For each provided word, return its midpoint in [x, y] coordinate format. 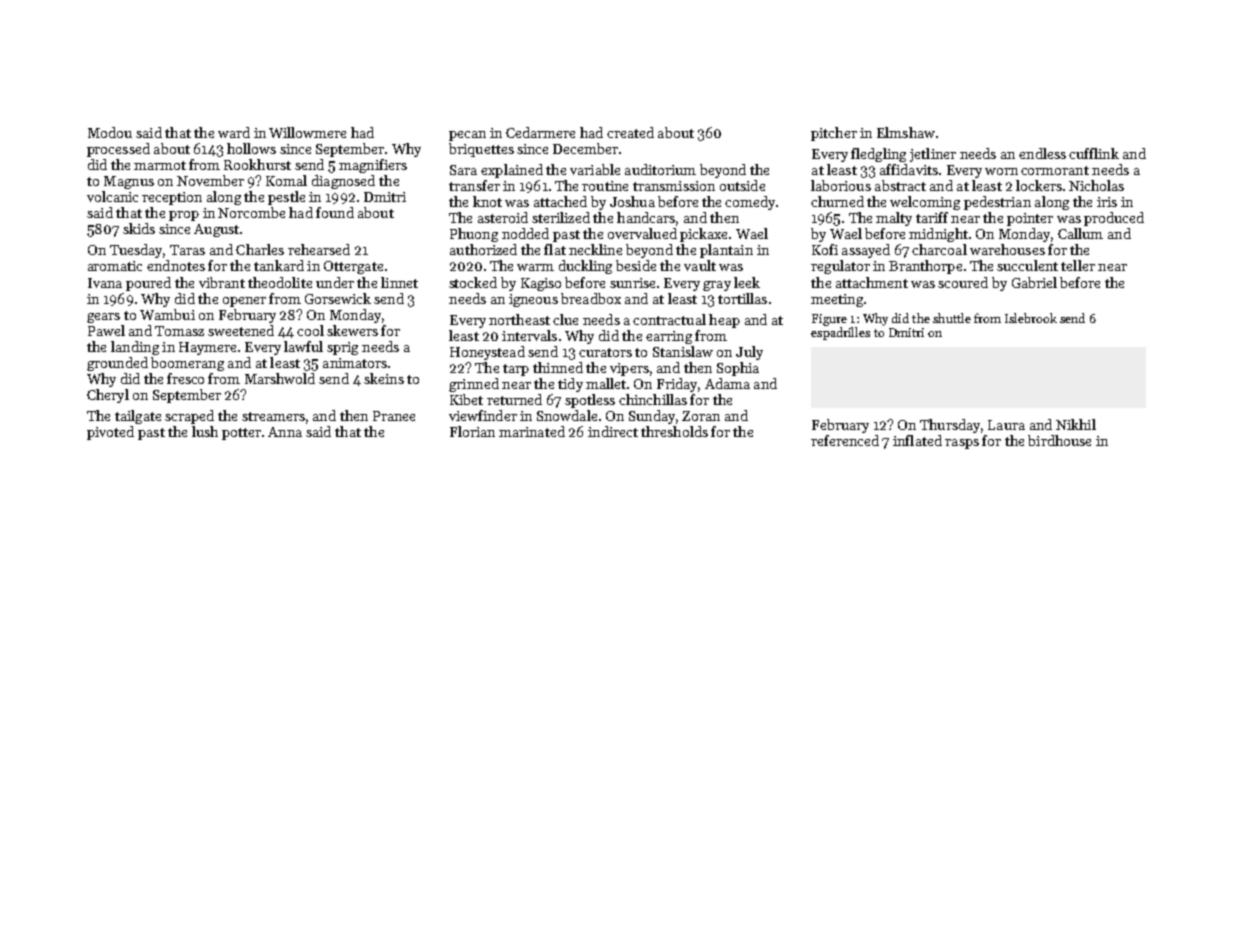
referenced [845, 440]
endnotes [176, 265]
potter [241, 434]
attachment [872, 282]
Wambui [167, 314]
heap [724, 321]
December [585, 148]
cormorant [1055, 170]
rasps [962, 444]
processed [118, 150]
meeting [837, 300]
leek [747, 282]
